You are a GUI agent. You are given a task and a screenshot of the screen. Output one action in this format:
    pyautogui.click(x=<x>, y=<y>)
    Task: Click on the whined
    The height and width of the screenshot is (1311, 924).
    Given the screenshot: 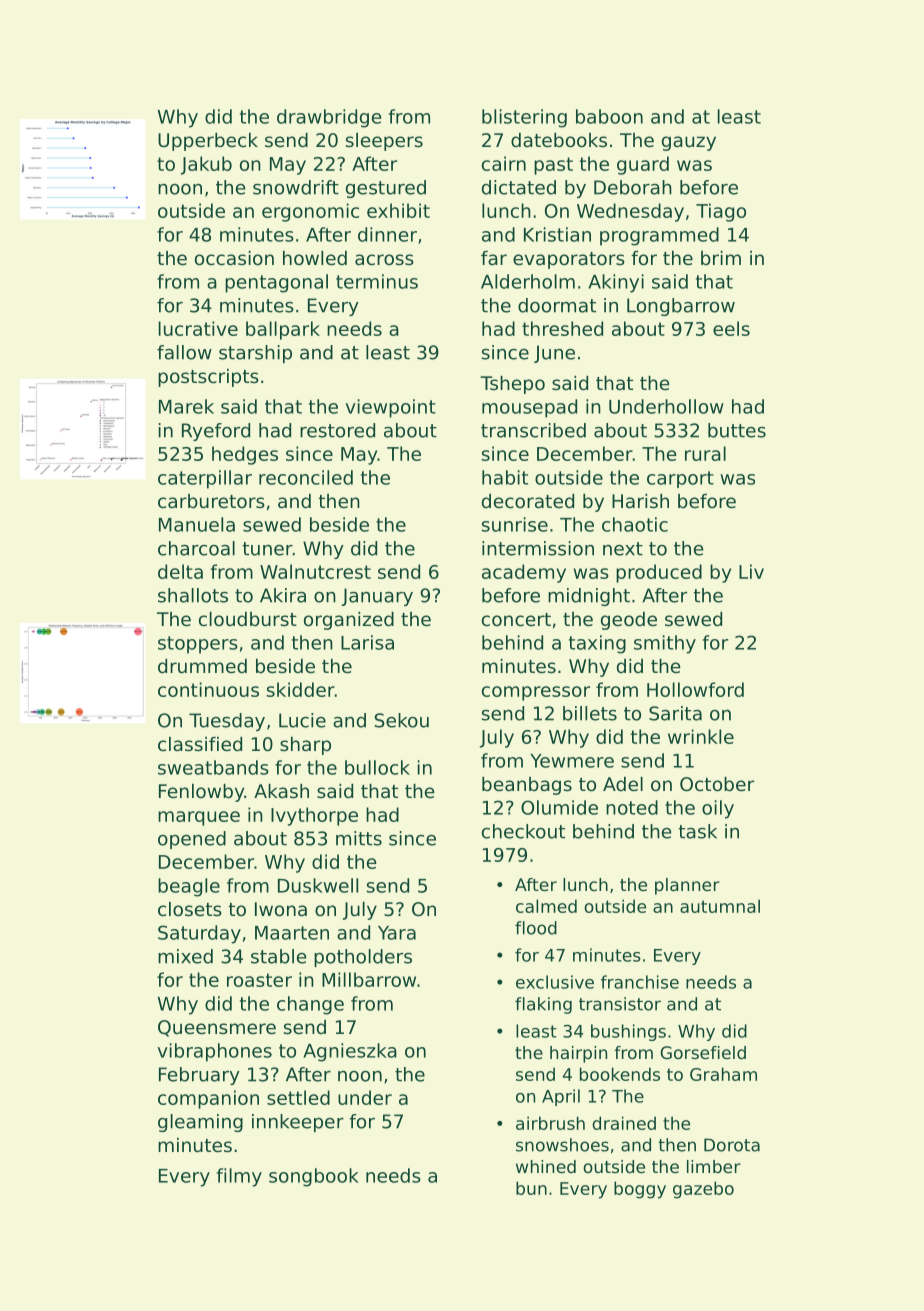 What is the action you would take?
    pyautogui.click(x=546, y=1166)
